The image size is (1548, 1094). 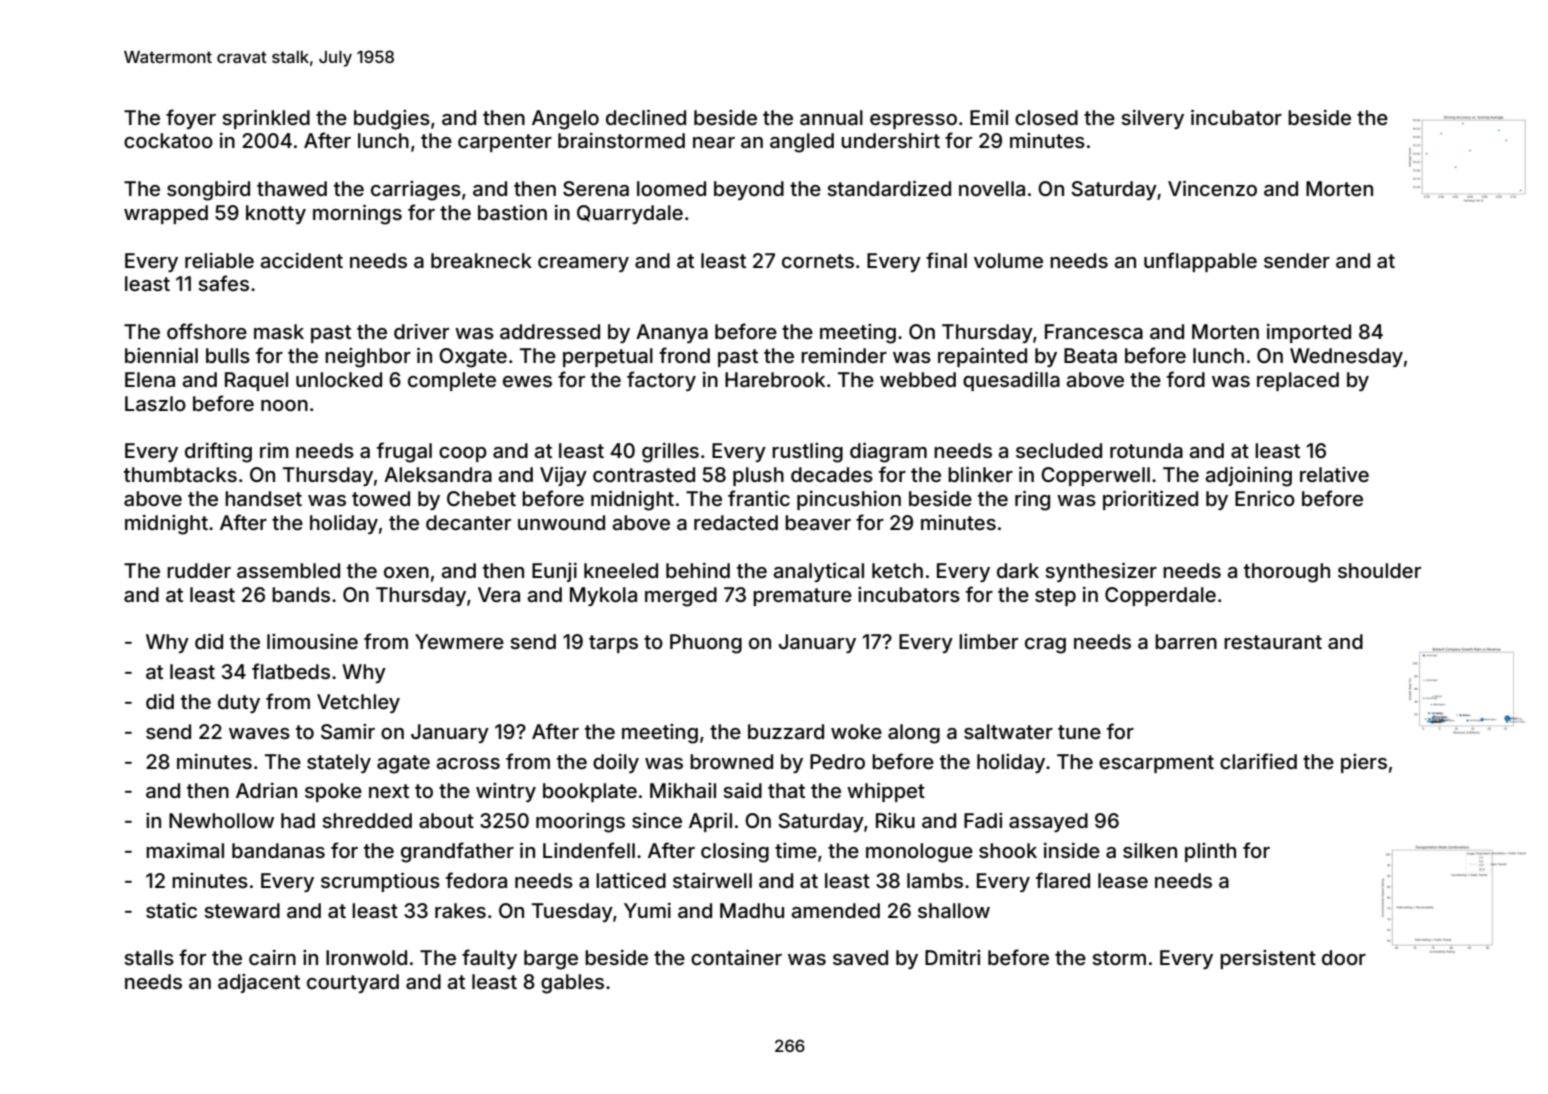 What do you see at coordinates (657, 820) in the document?
I see `since` at bounding box center [657, 820].
